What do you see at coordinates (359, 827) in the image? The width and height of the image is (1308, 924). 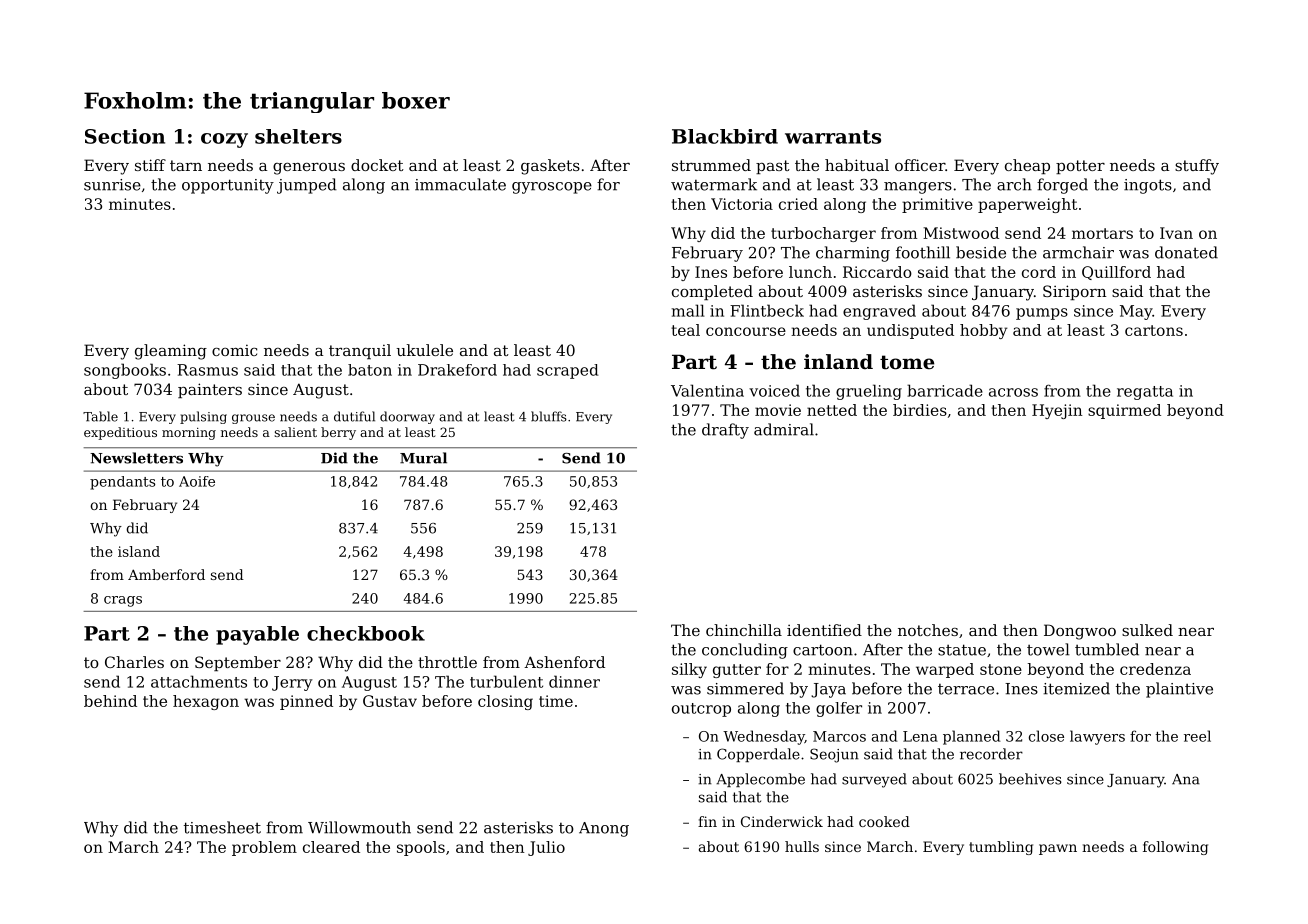 I see `Willowmouth` at bounding box center [359, 827].
